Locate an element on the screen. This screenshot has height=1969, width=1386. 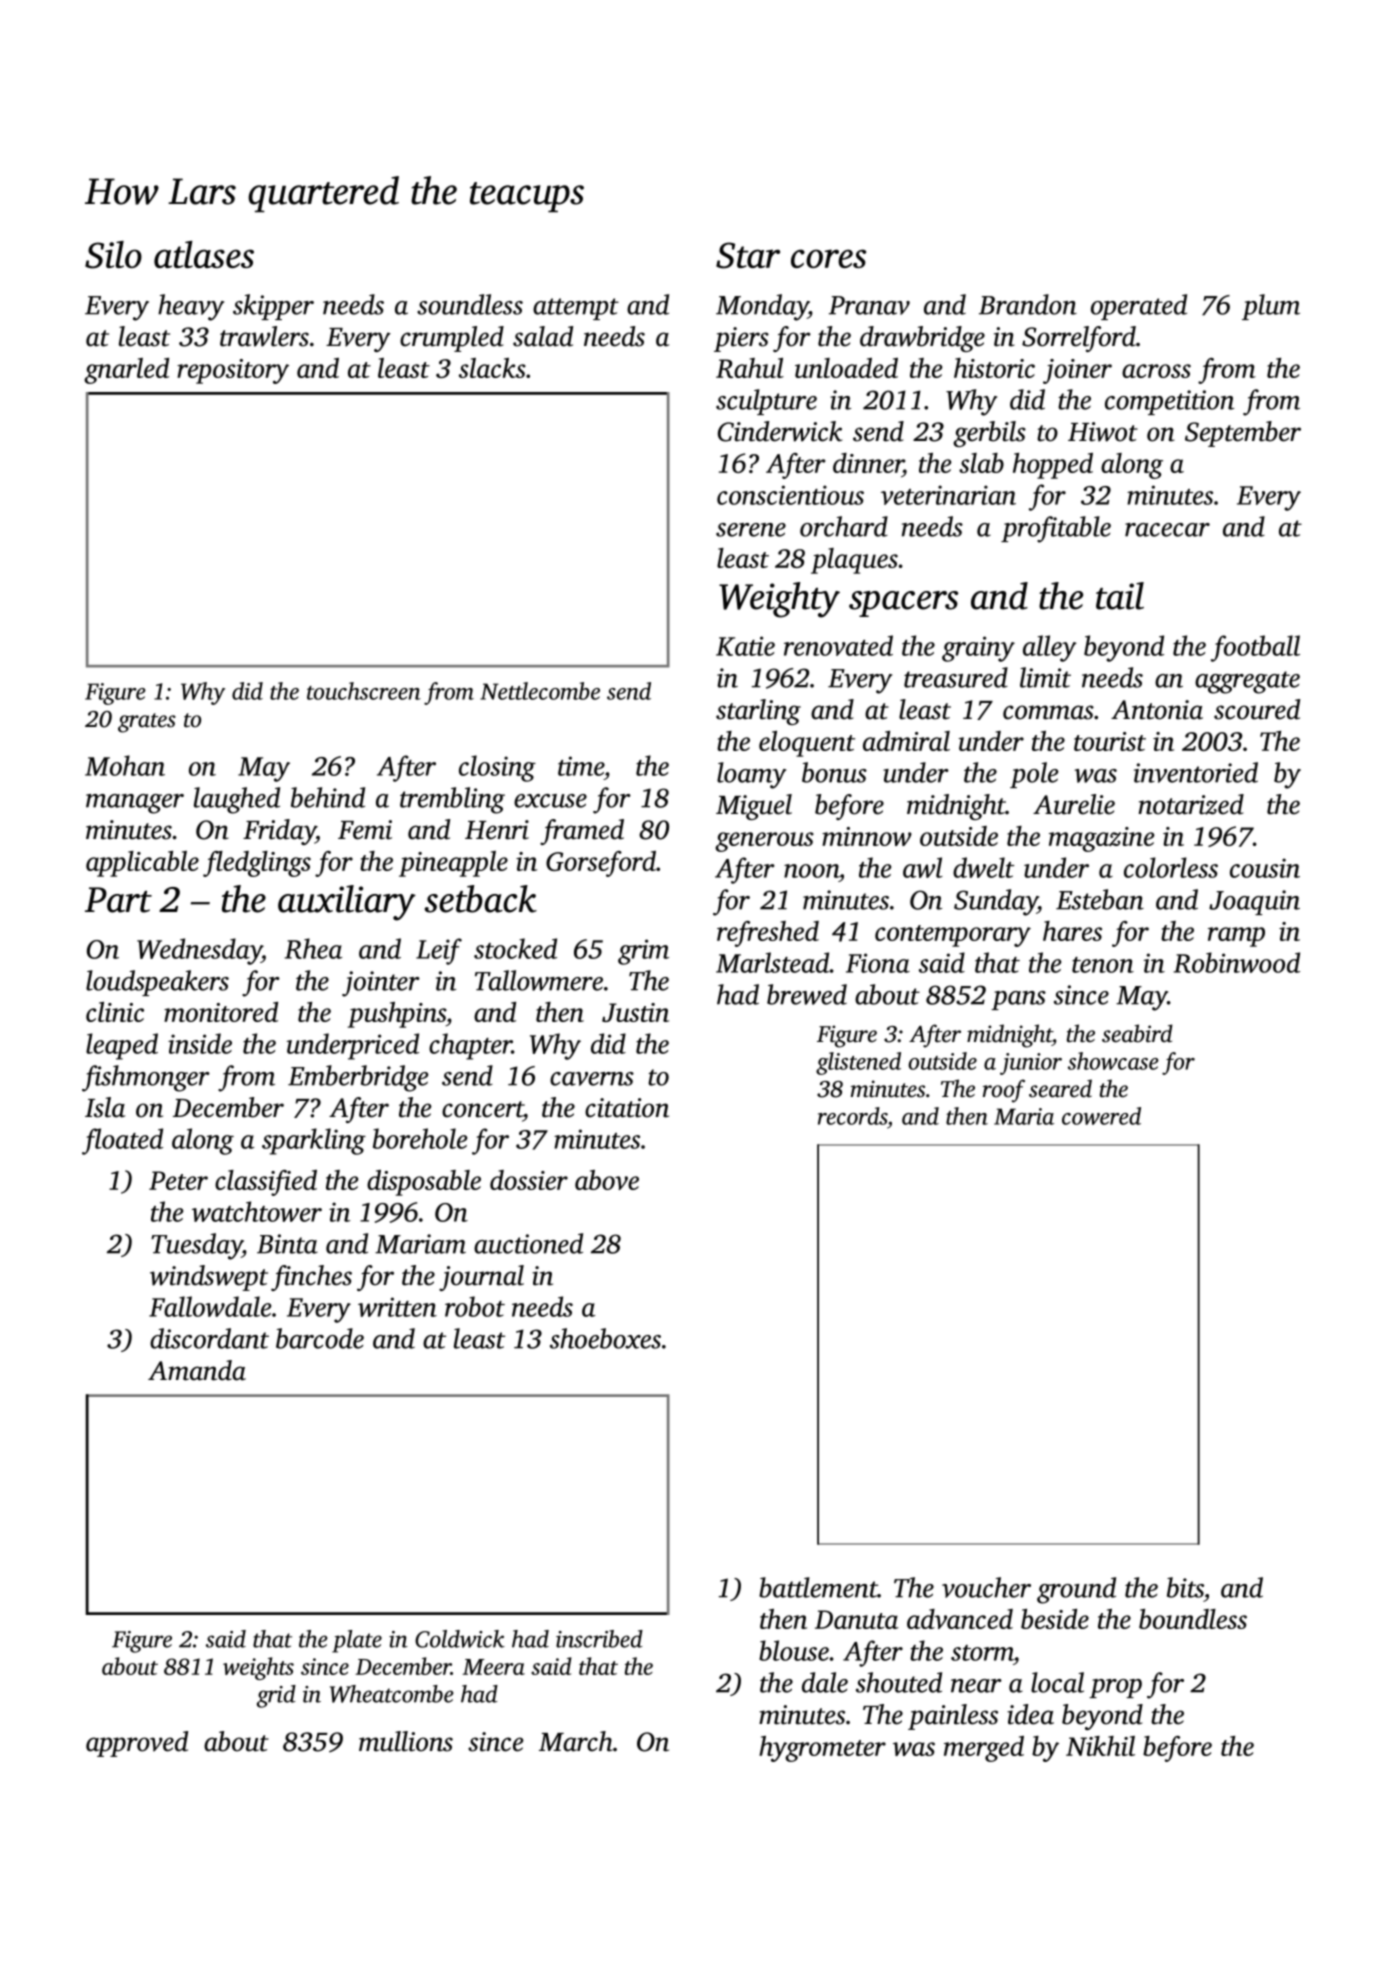
tail is located at coordinates (1120, 596).
